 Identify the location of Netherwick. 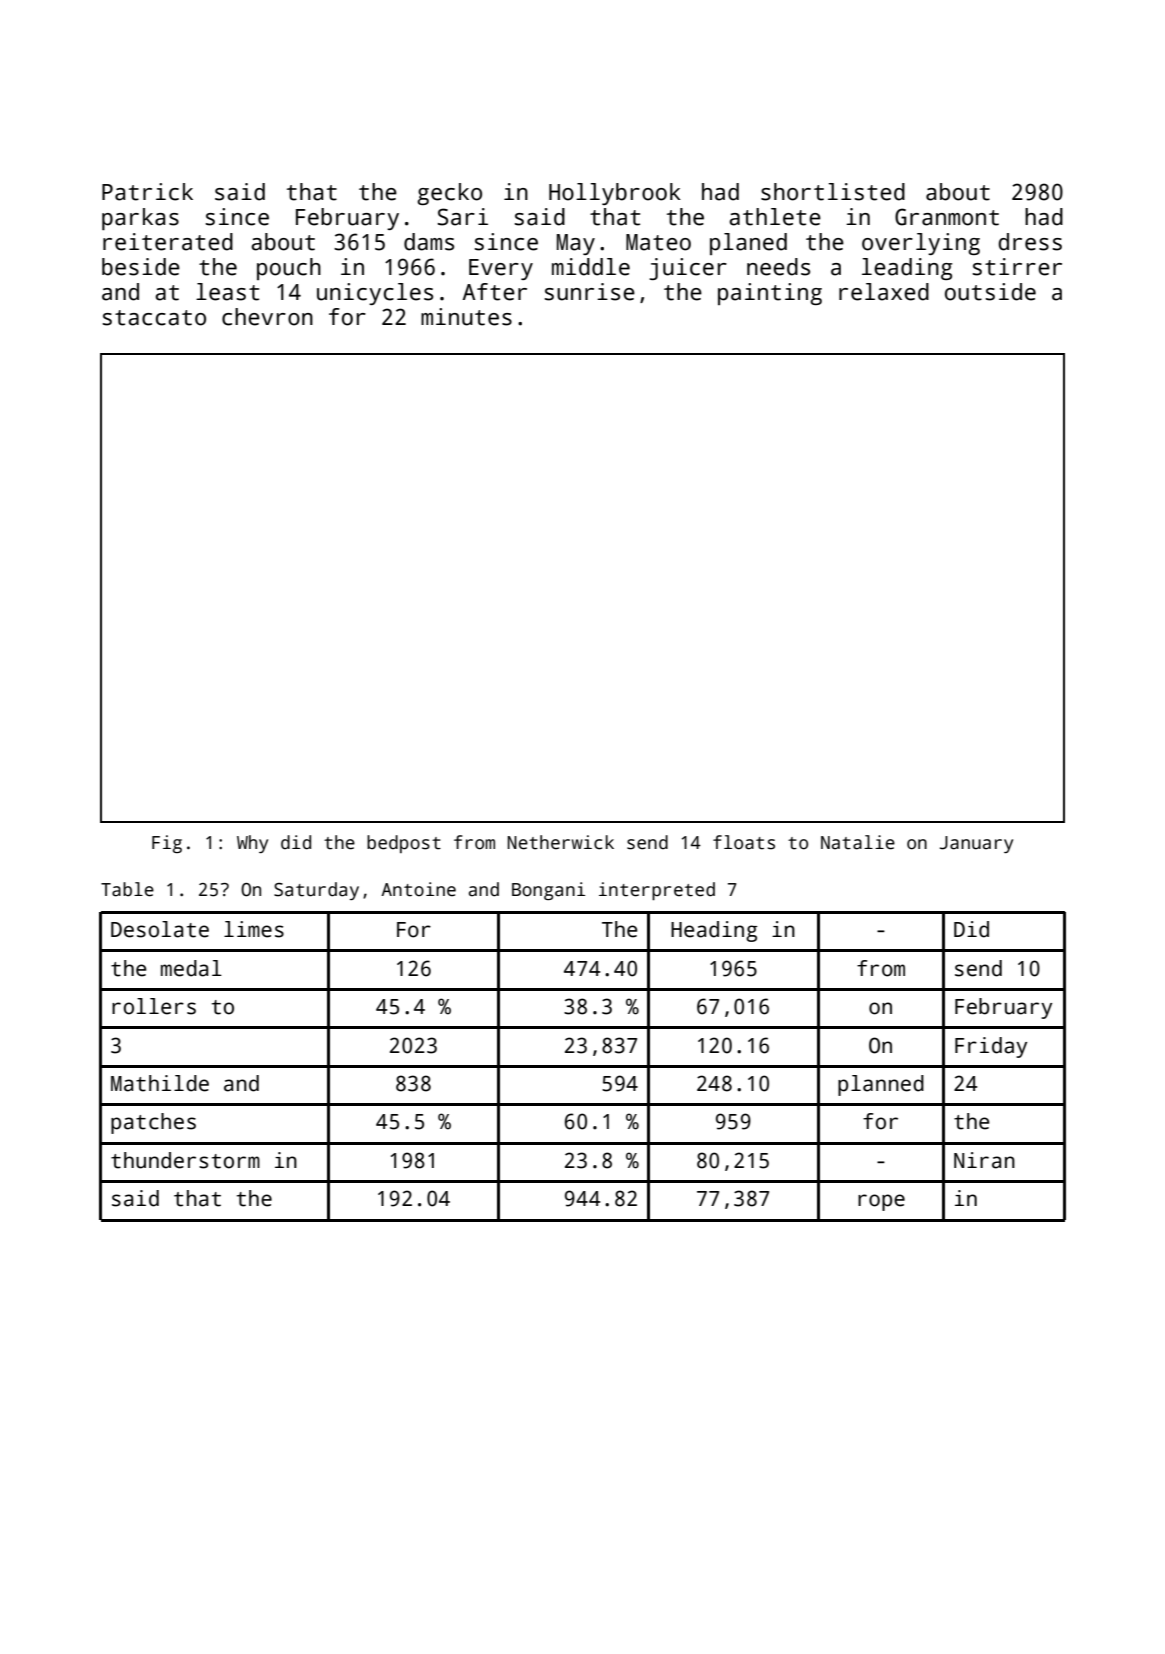
(561, 842).
